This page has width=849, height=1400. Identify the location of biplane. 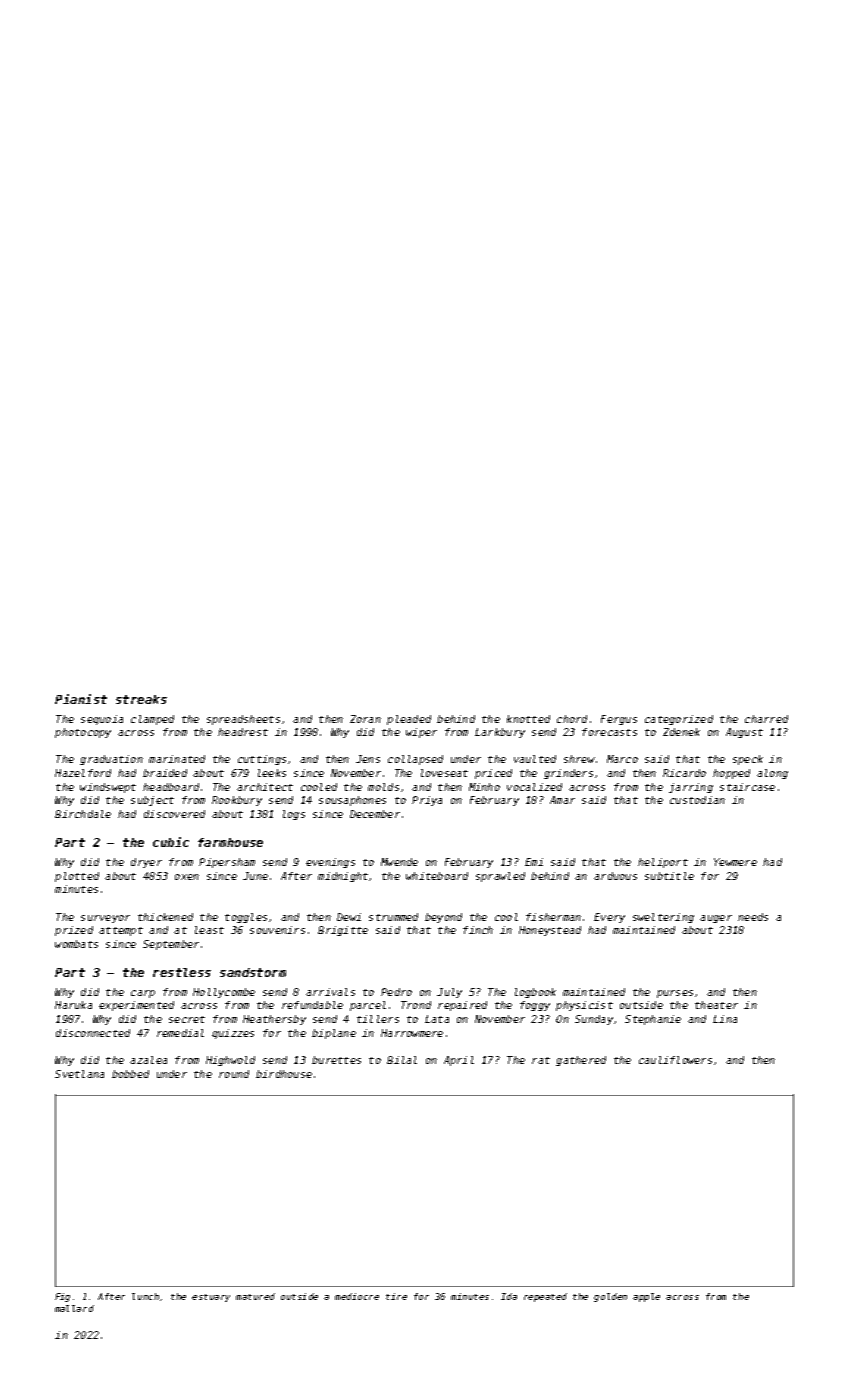
(334, 1034).
